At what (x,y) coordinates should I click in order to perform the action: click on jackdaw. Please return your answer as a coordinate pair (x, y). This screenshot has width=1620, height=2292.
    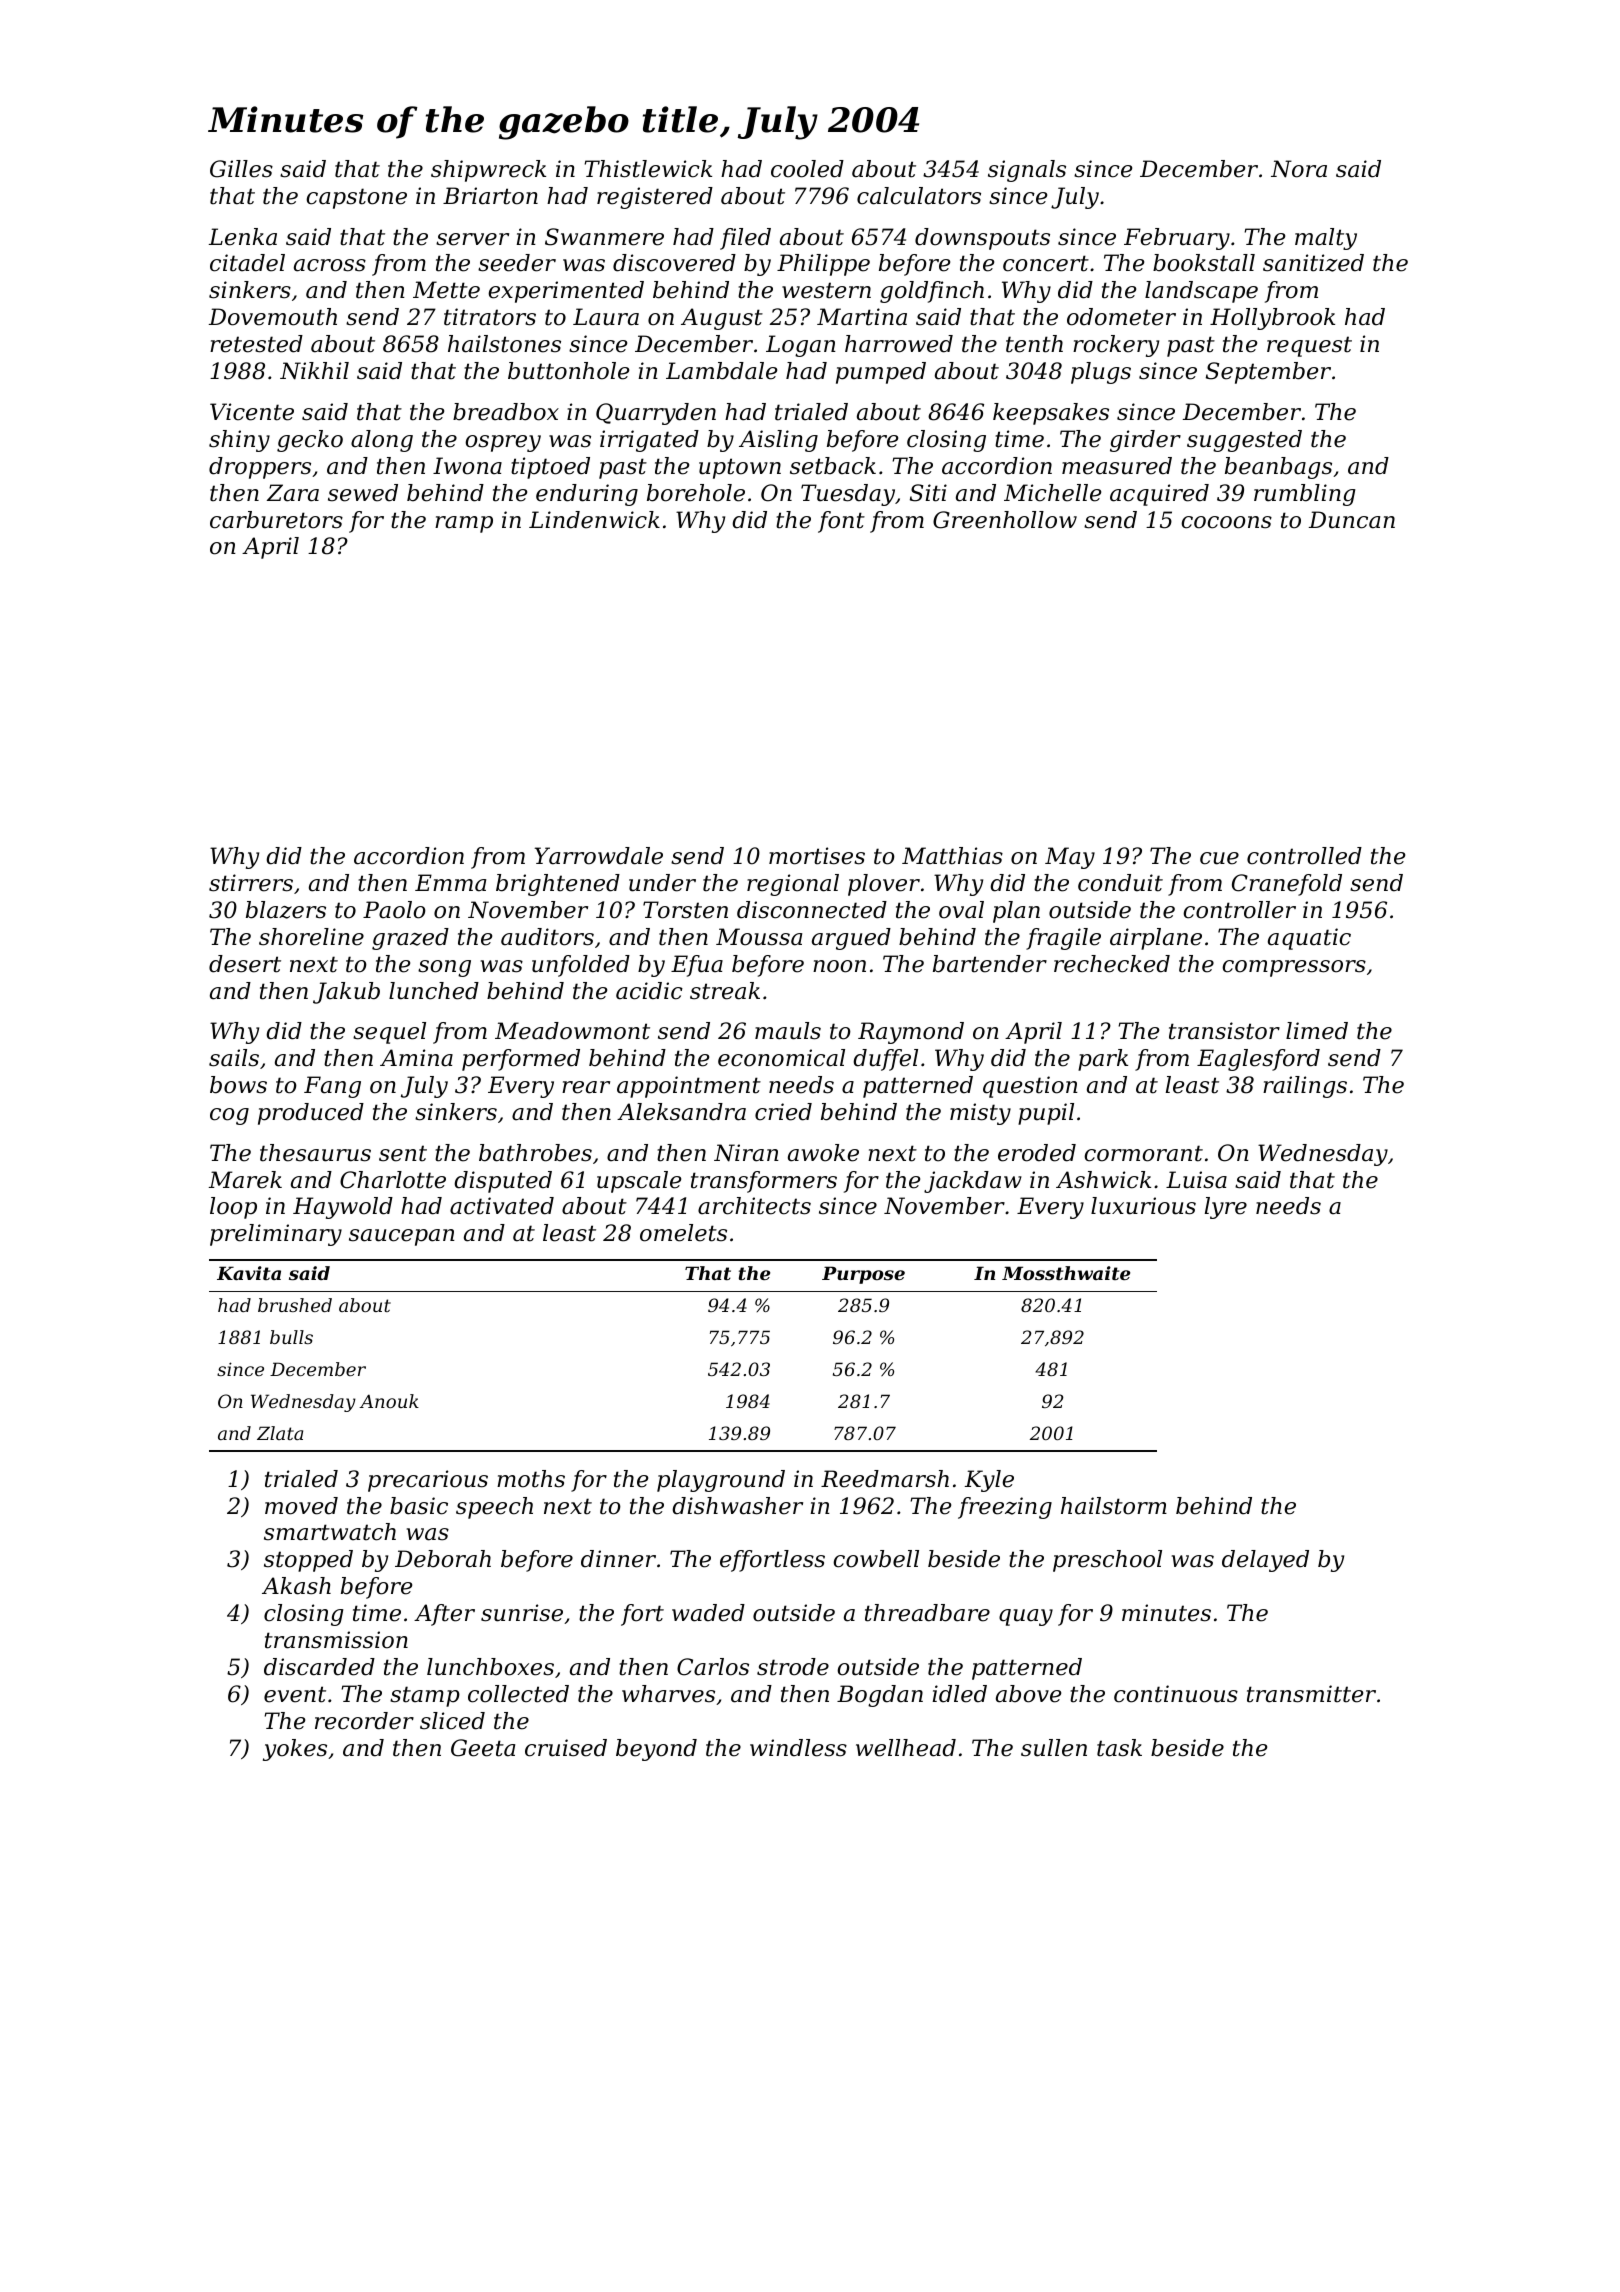
    Looking at the image, I should click on (973, 1182).
